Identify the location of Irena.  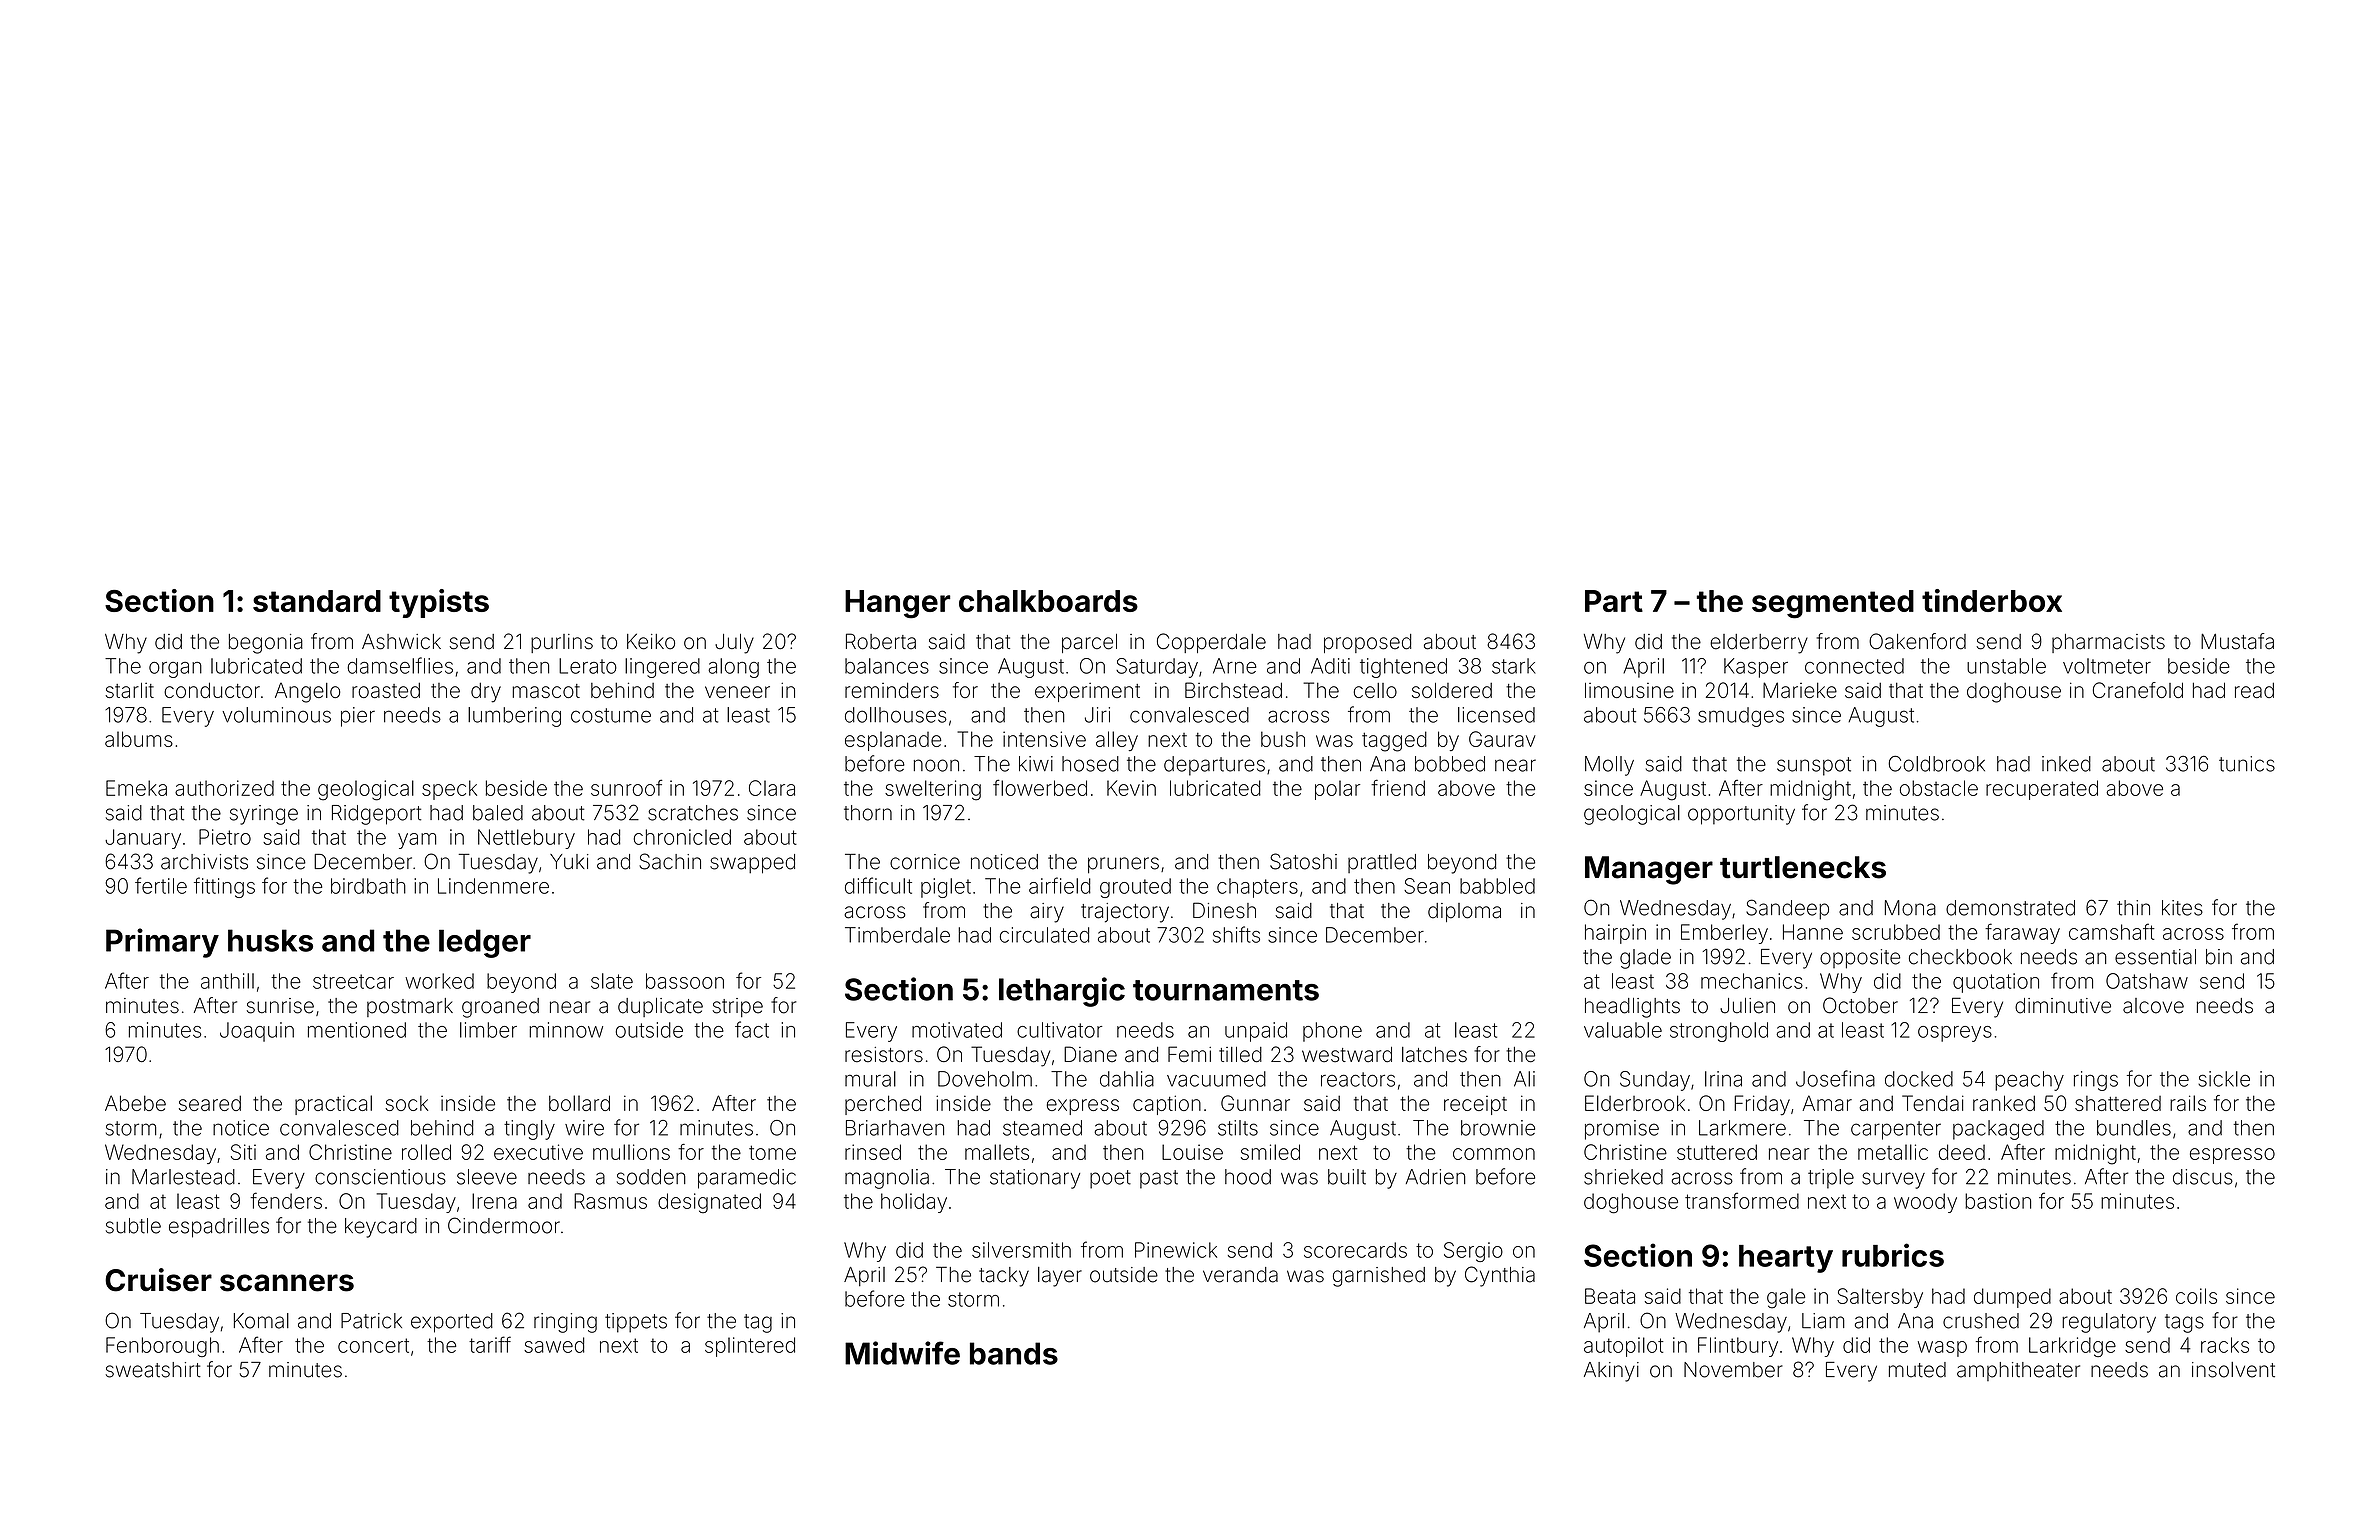
(494, 1201).
